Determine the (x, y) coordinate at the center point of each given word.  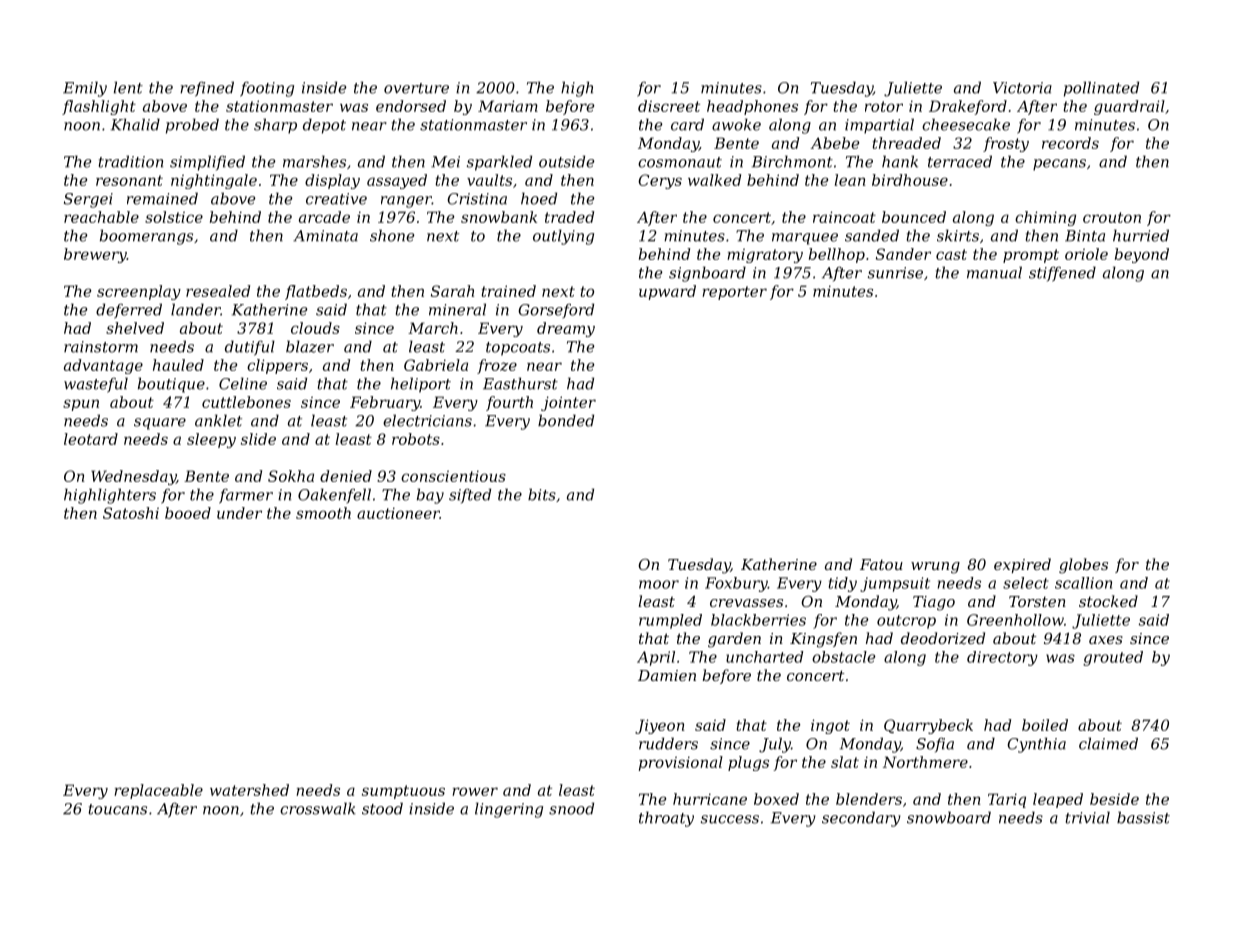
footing (267, 89)
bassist (1143, 817)
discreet (669, 106)
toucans (118, 809)
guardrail (1129, 107)
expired (1022, 565)
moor (659, 584)
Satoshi (131, 513)
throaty (666, 819)
